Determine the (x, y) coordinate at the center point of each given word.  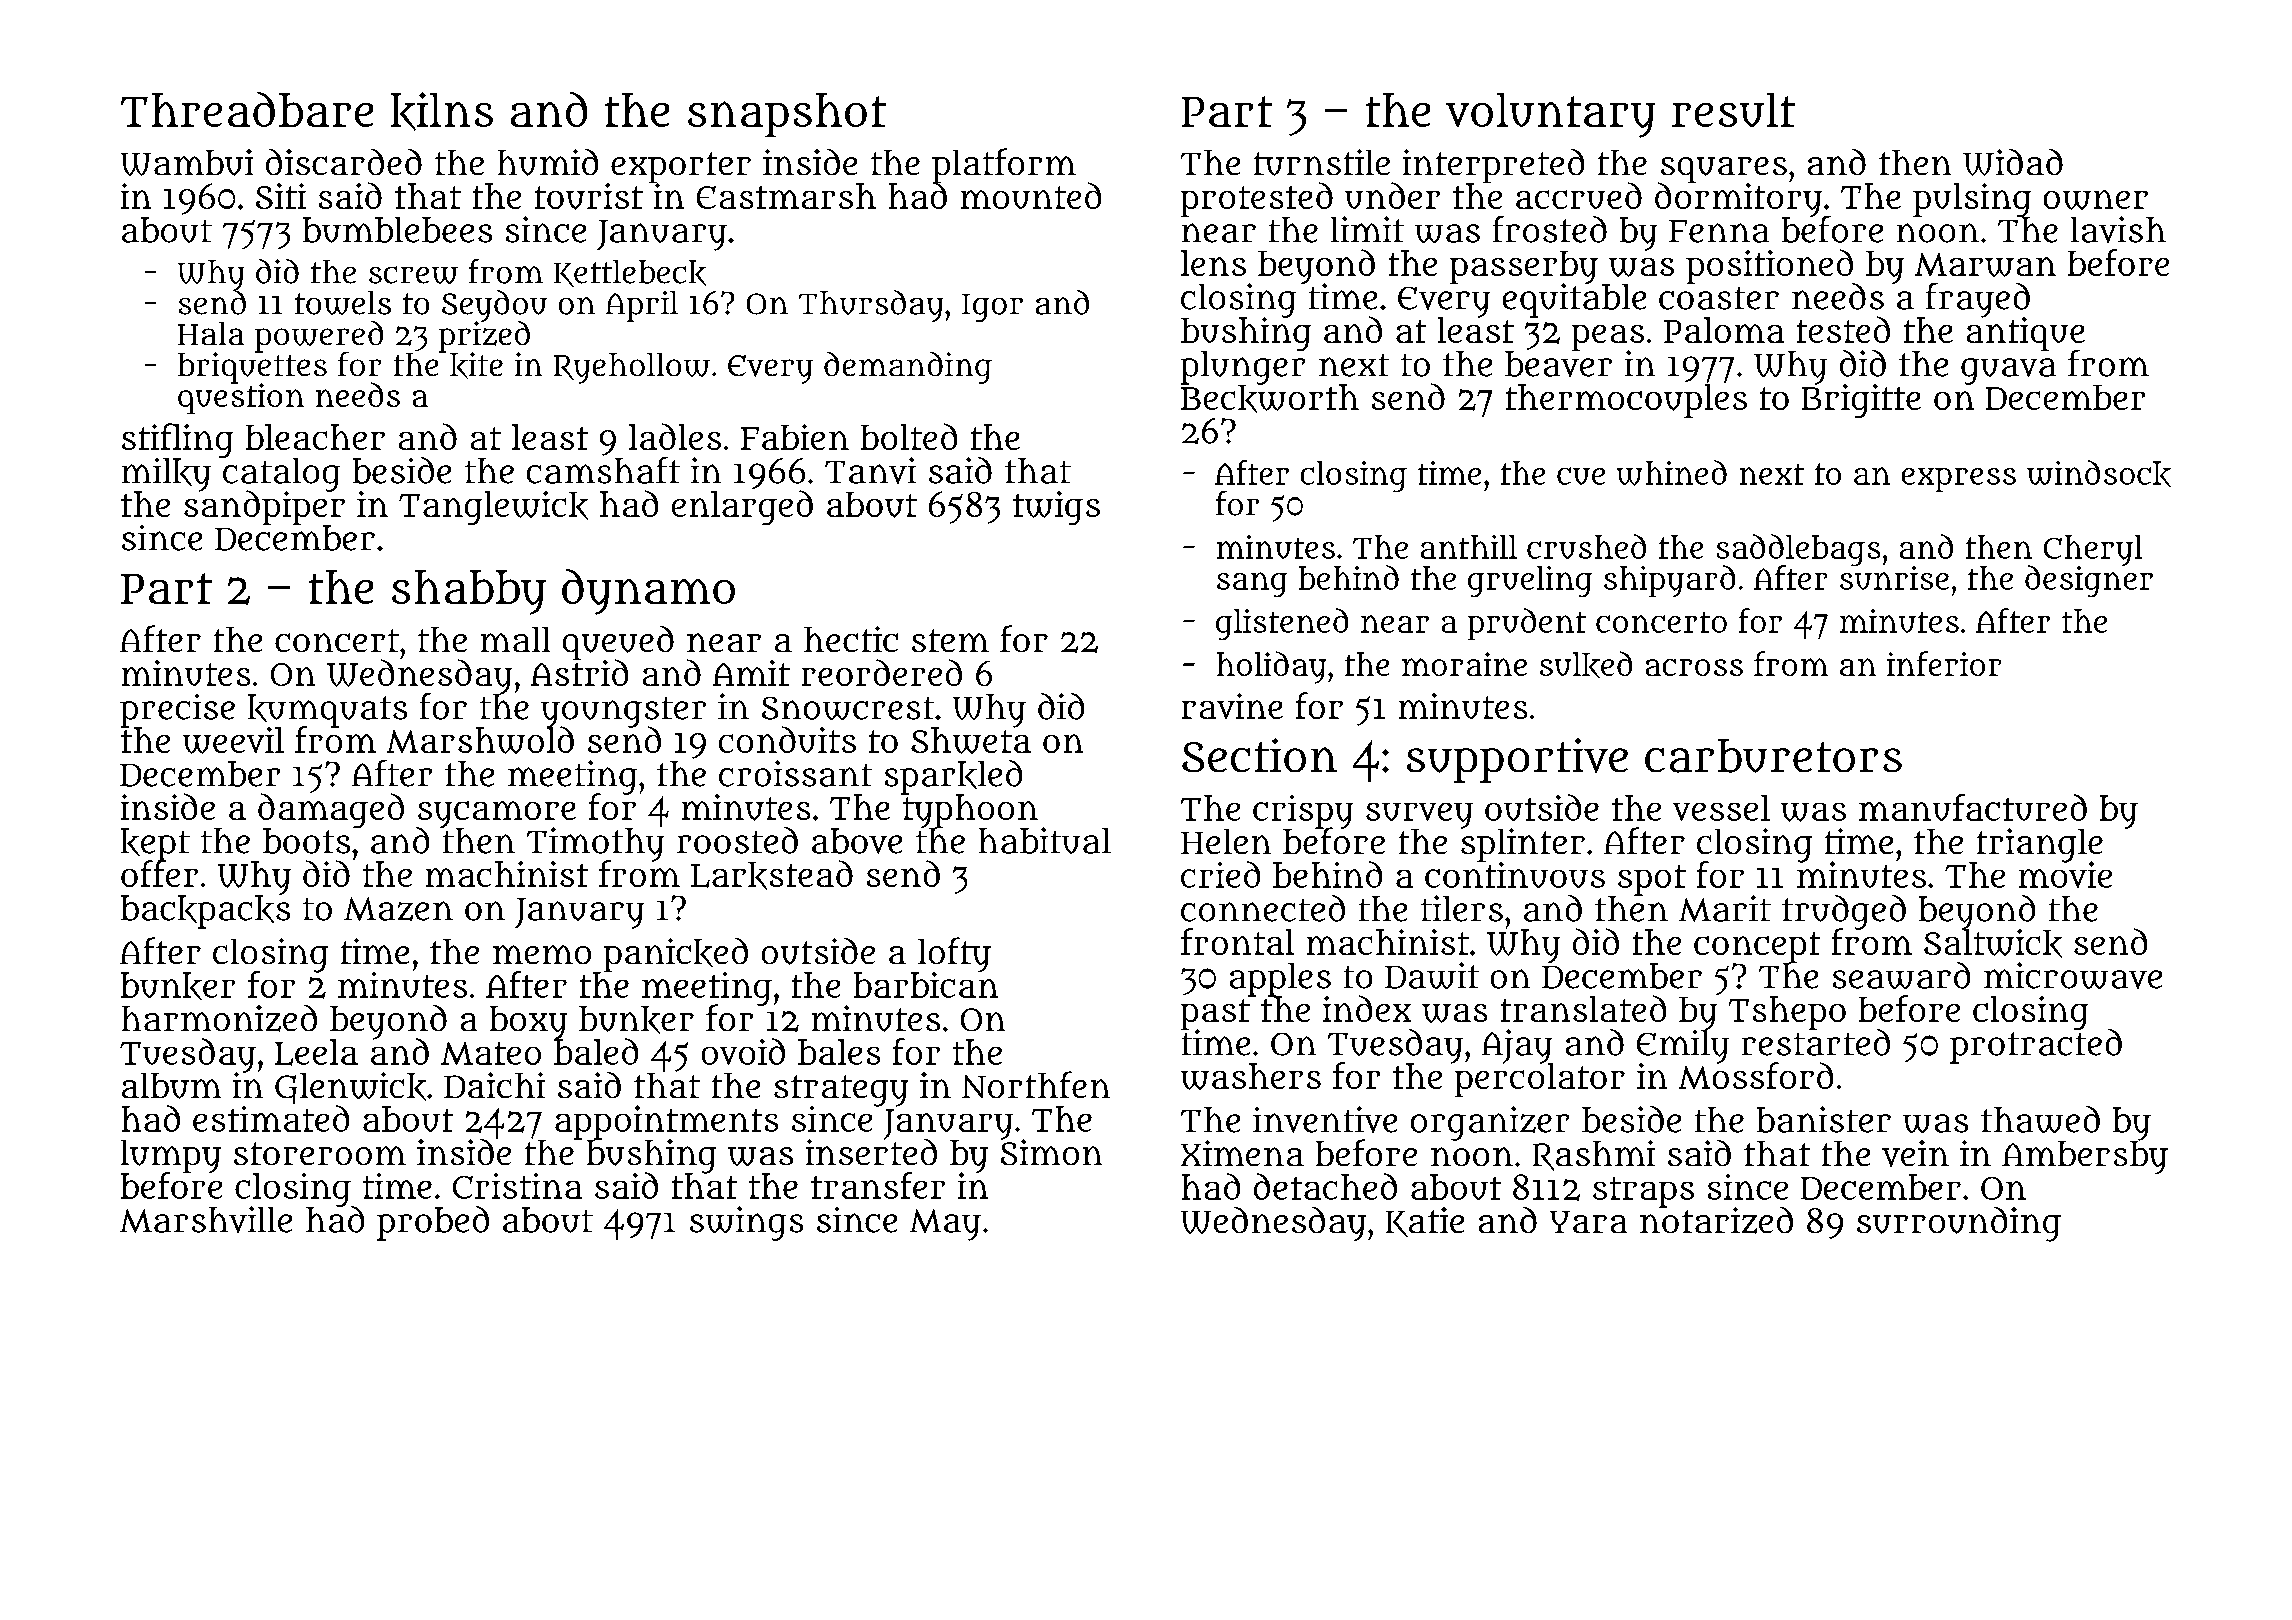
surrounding (1959, 1224)
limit (1367, 229)
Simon (1051, 1152)
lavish (2118, 229)
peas (1608, 338)
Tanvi (870, 470)
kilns (442, 111)
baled (596, 1052)
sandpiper (264, 508)
